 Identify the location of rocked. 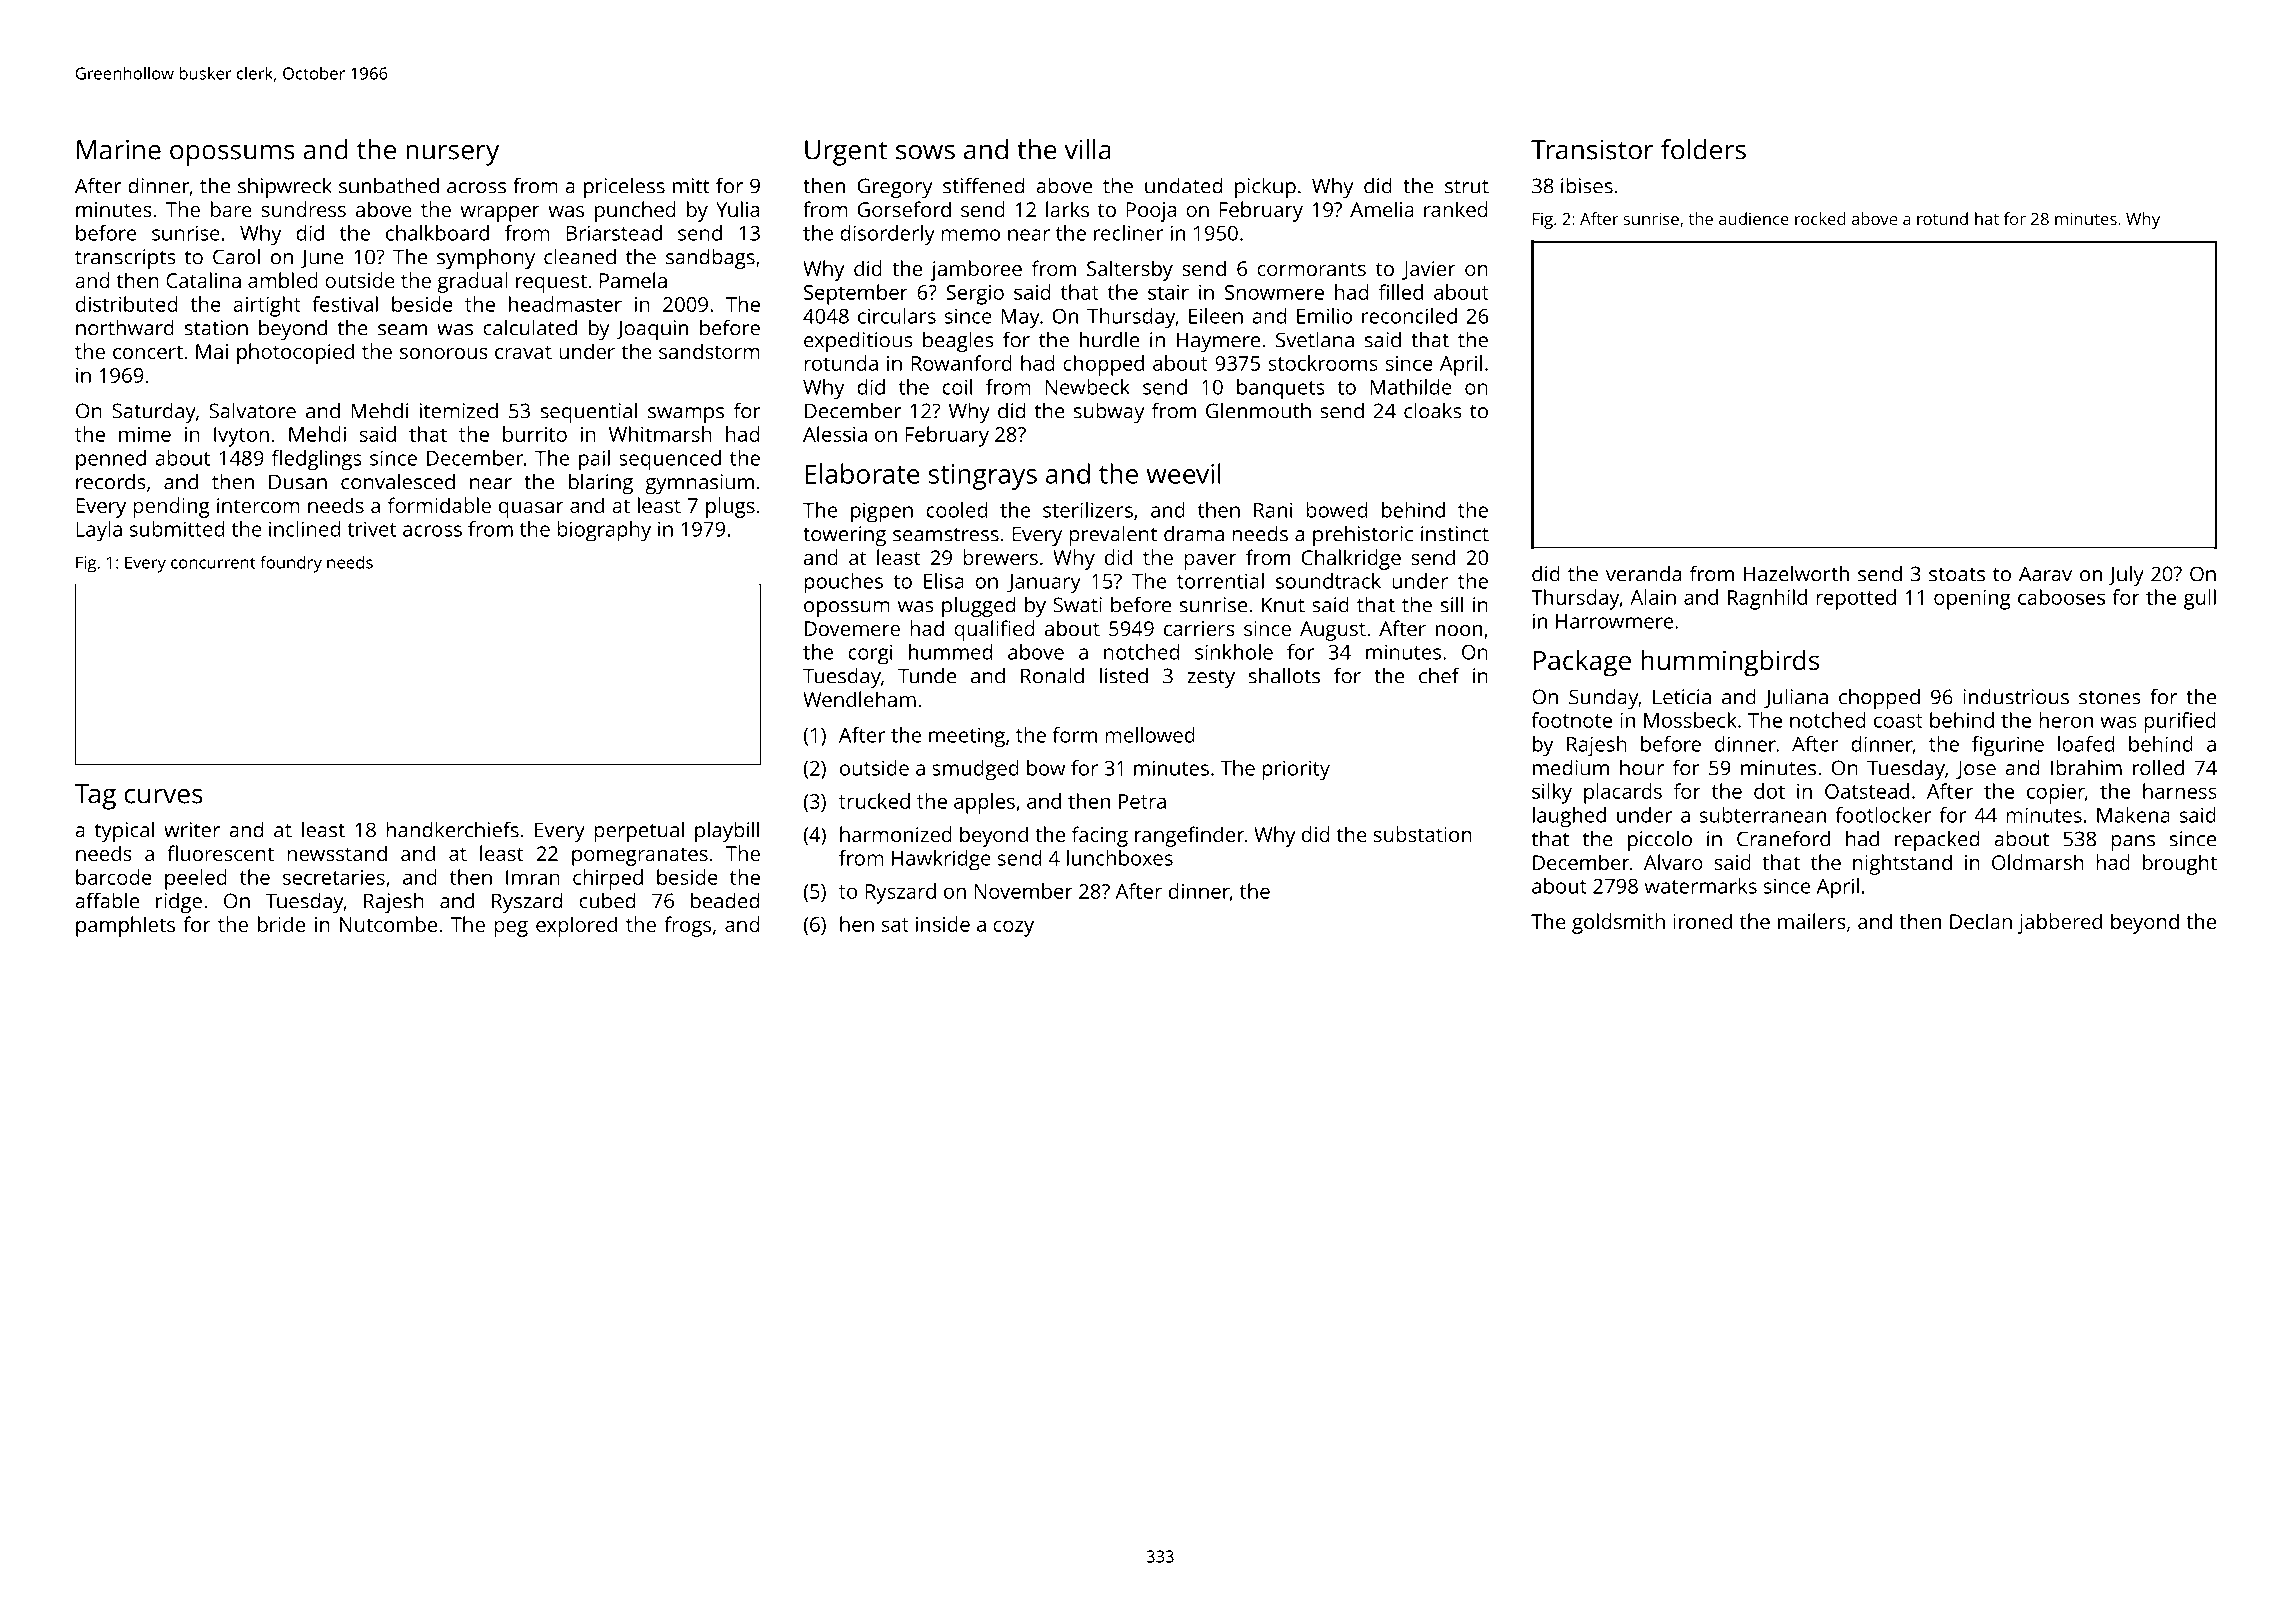
(1820, 218).
